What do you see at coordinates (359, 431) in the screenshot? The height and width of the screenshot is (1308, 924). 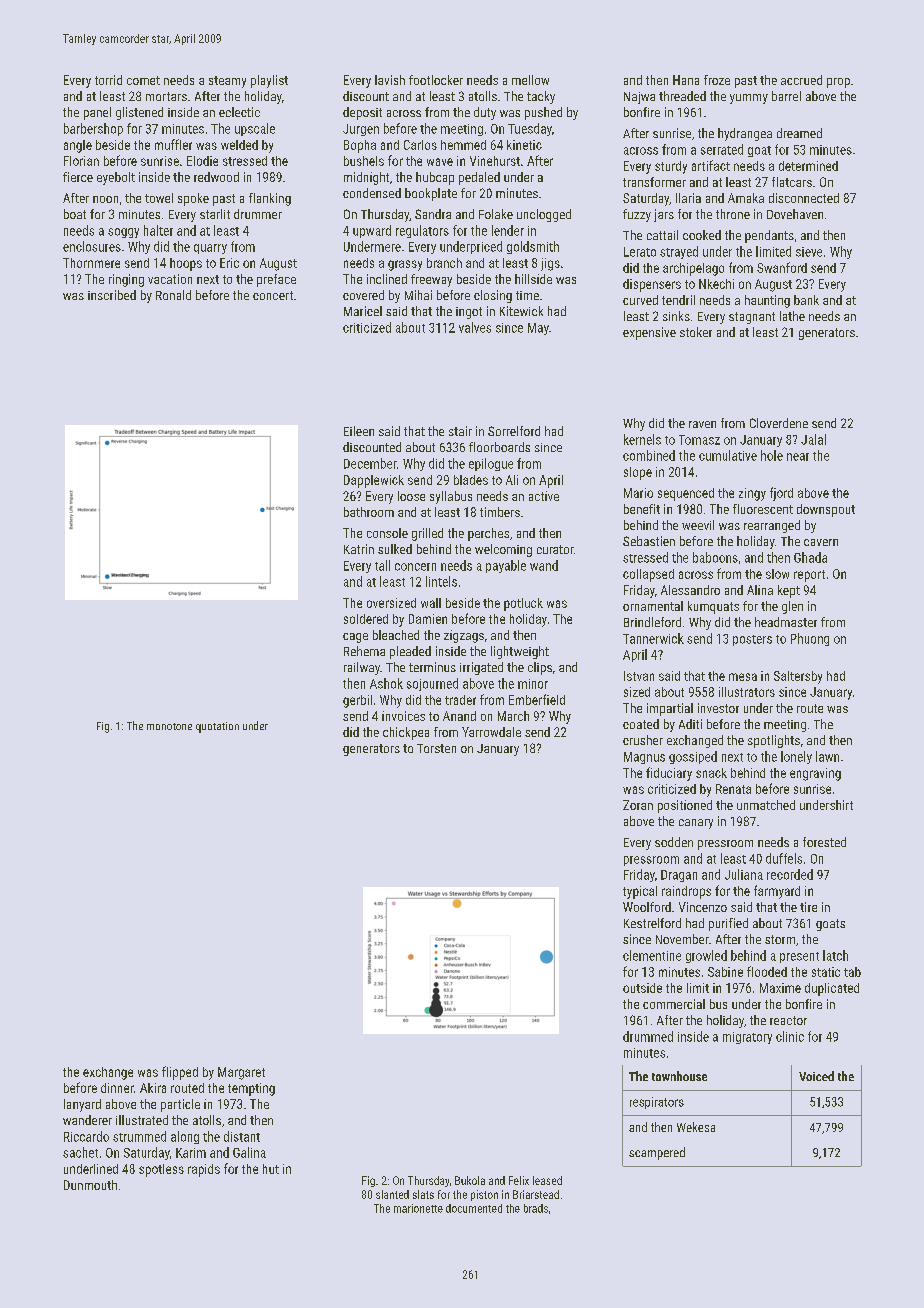 I see `Eileen` at bounding box center [359, 431].
